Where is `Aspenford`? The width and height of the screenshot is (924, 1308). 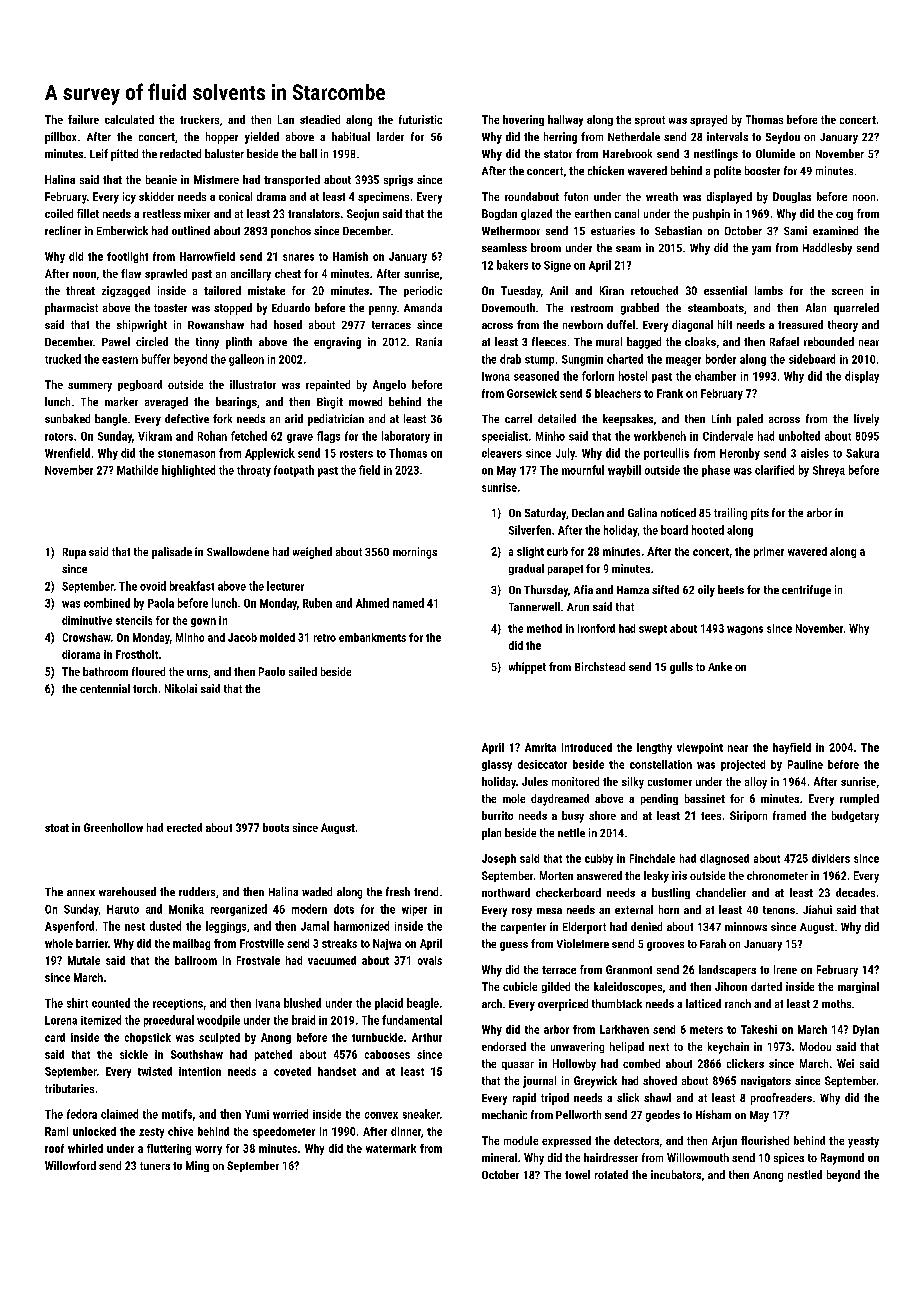 Aspenford is located at coordinates (69, 927).
